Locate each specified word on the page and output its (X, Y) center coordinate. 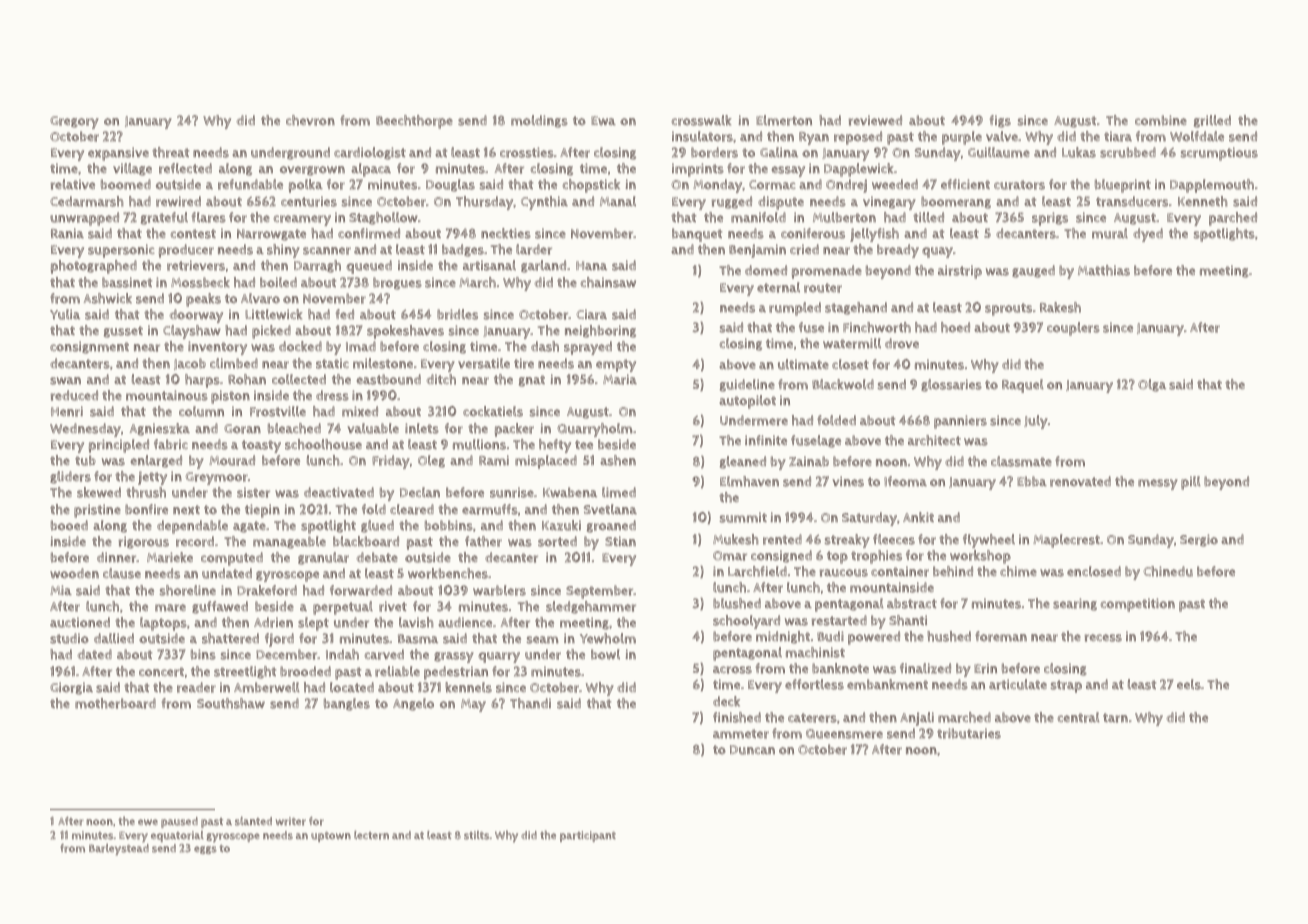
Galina (779, 152)
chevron (310, 120)
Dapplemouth (1212, 186)
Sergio (1199, 540)
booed (69, 525)
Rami (494, 460)
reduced (74, 395)
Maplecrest (1066, 541)
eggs (205, 850)
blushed (737, 603)
